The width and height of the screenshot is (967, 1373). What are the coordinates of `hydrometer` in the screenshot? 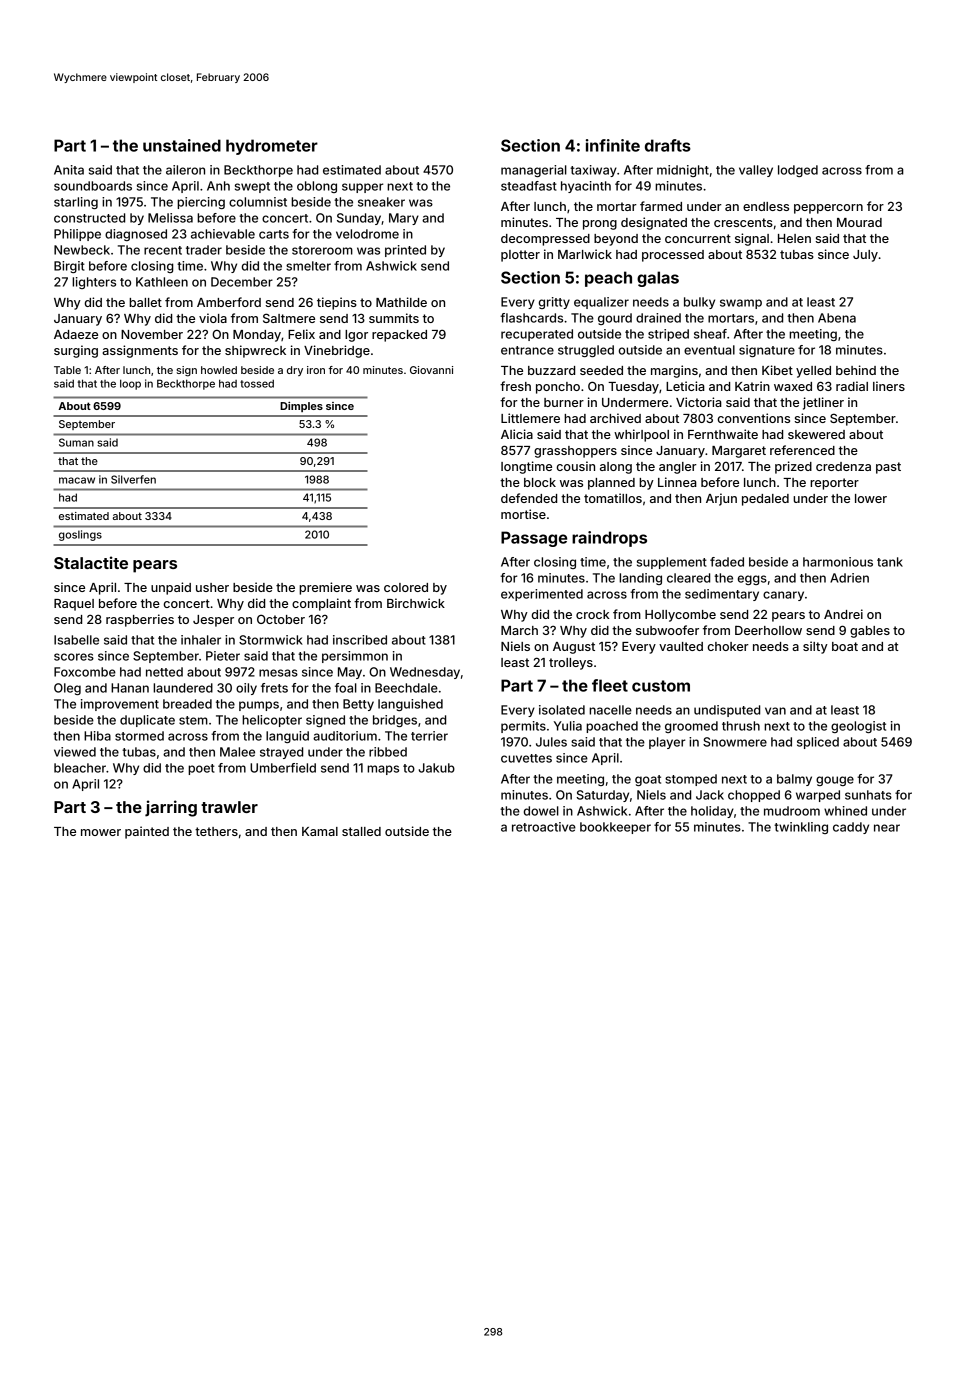 It's located at (272, 147).
